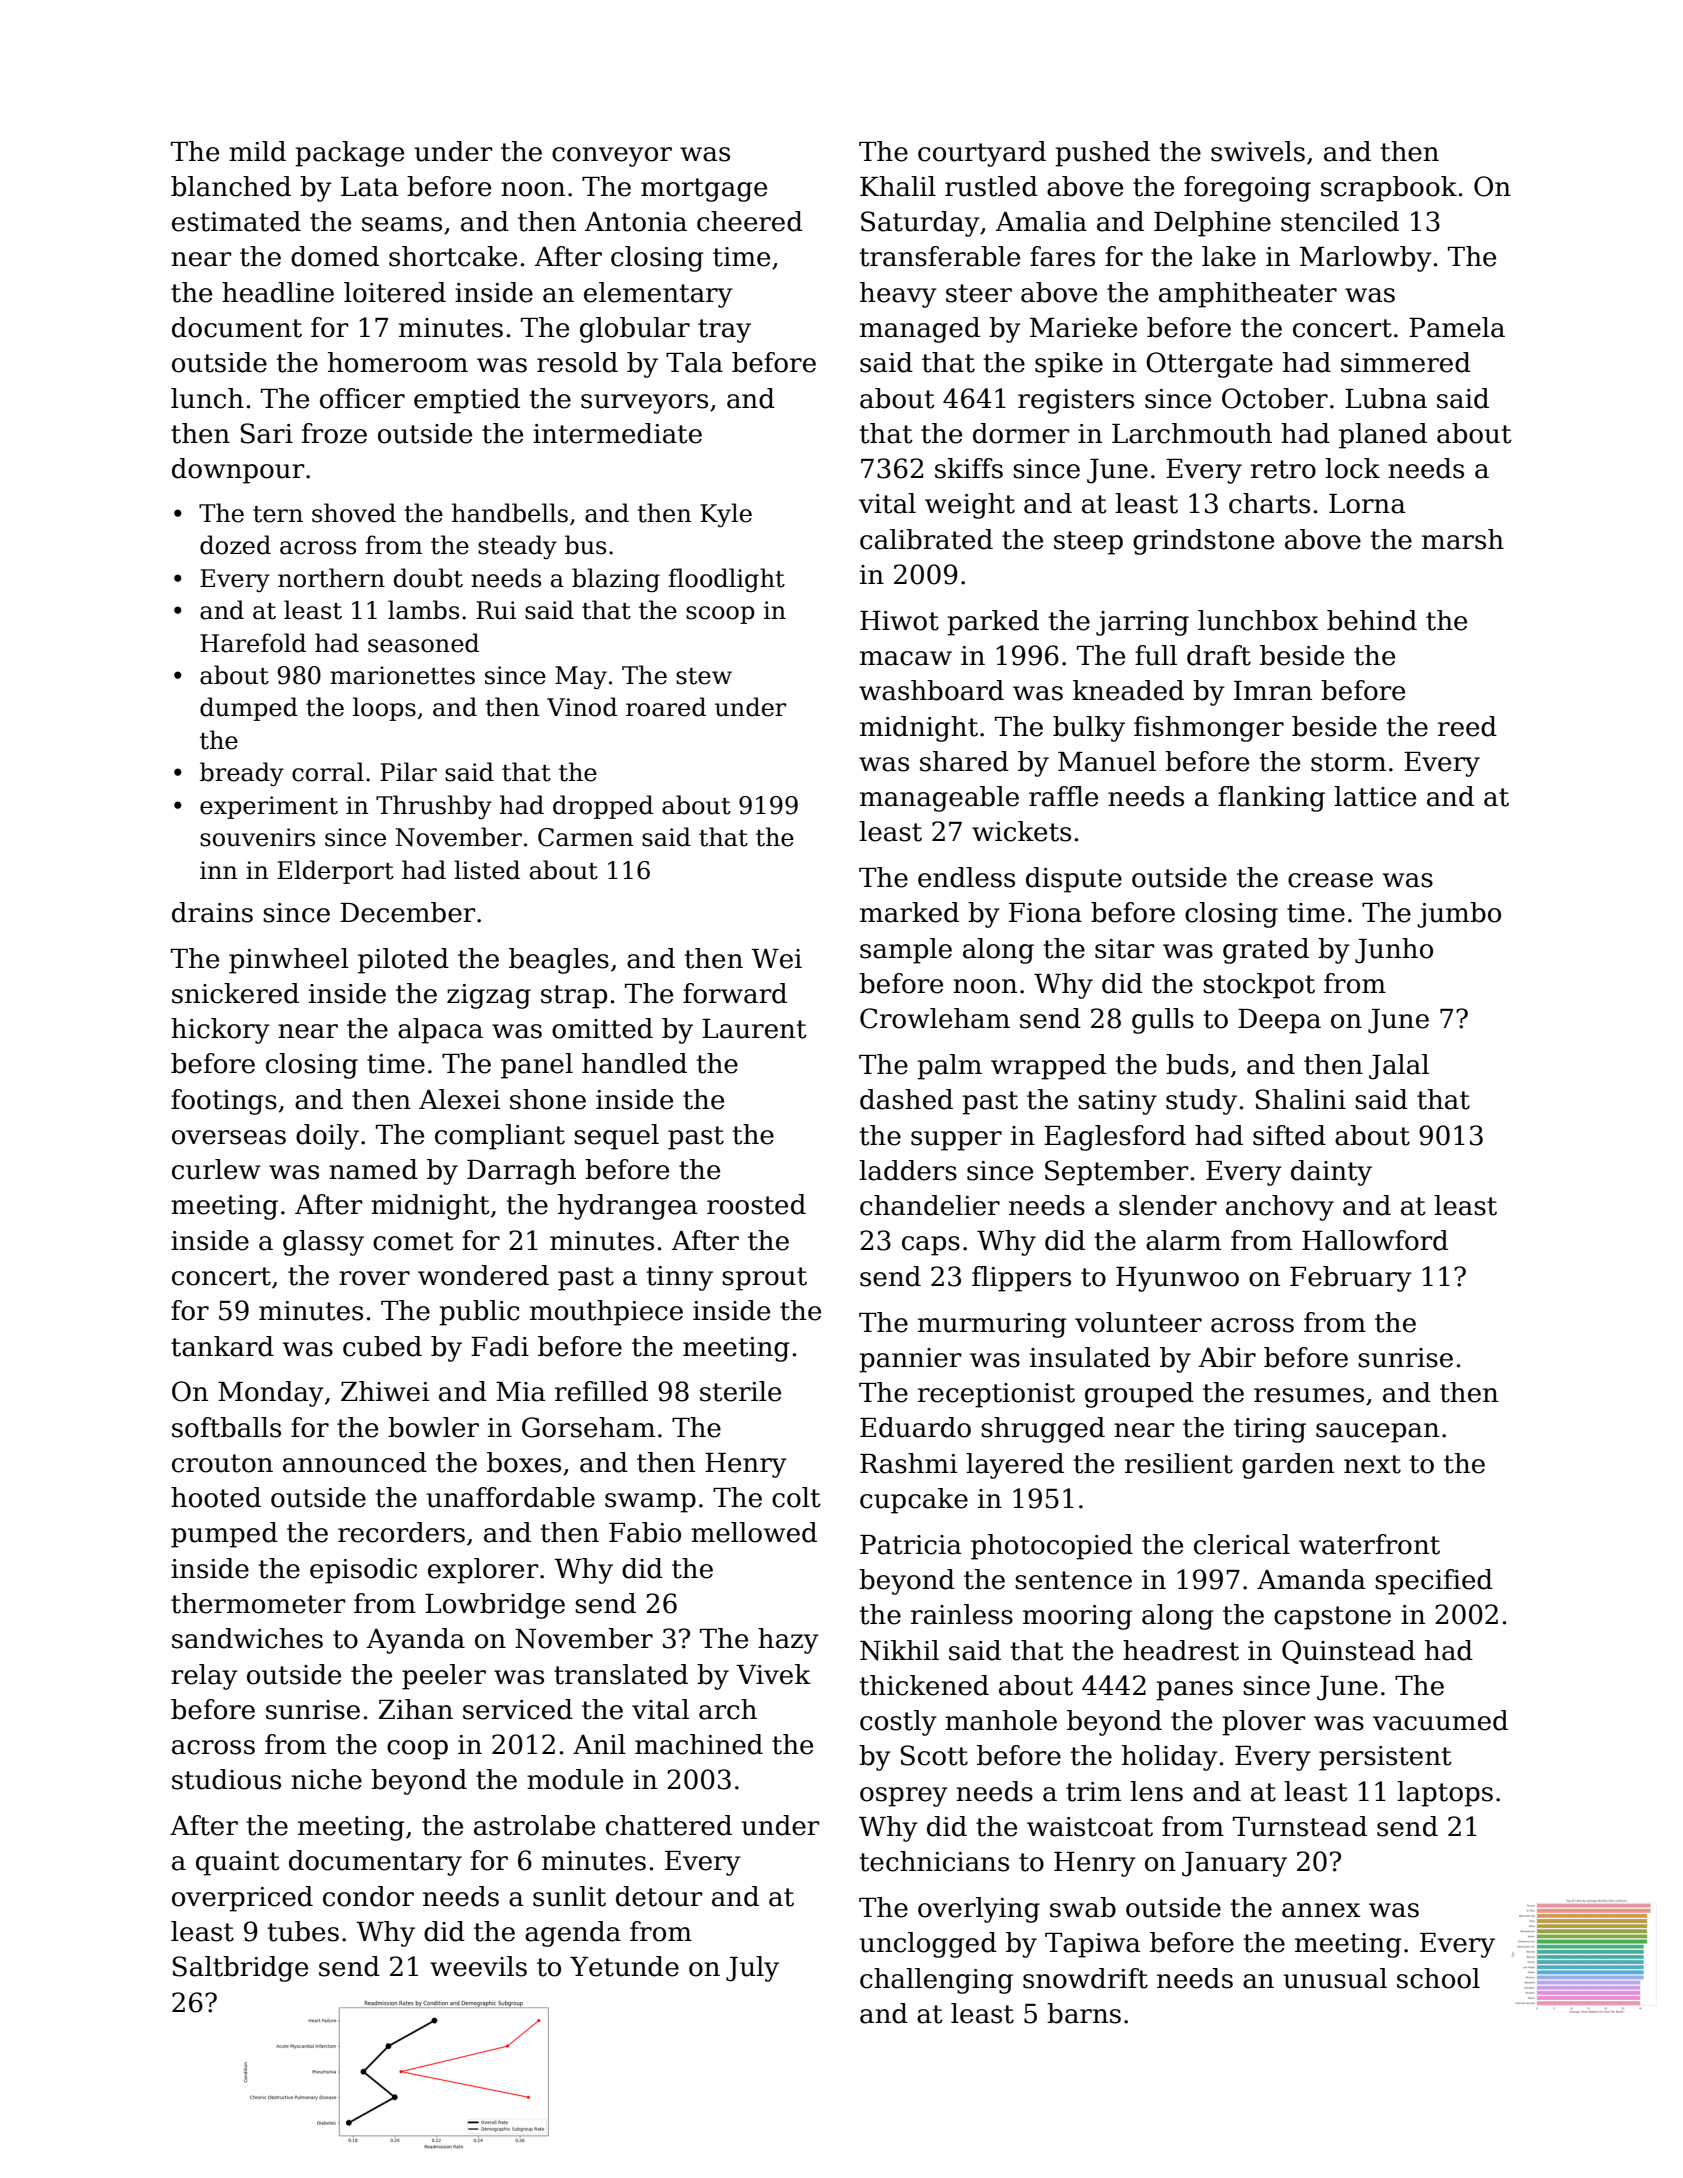 The height and width of the page is (2178, 1683). Describe the element at coordinates (212, 912) in the page. I see `drains` at that location.
